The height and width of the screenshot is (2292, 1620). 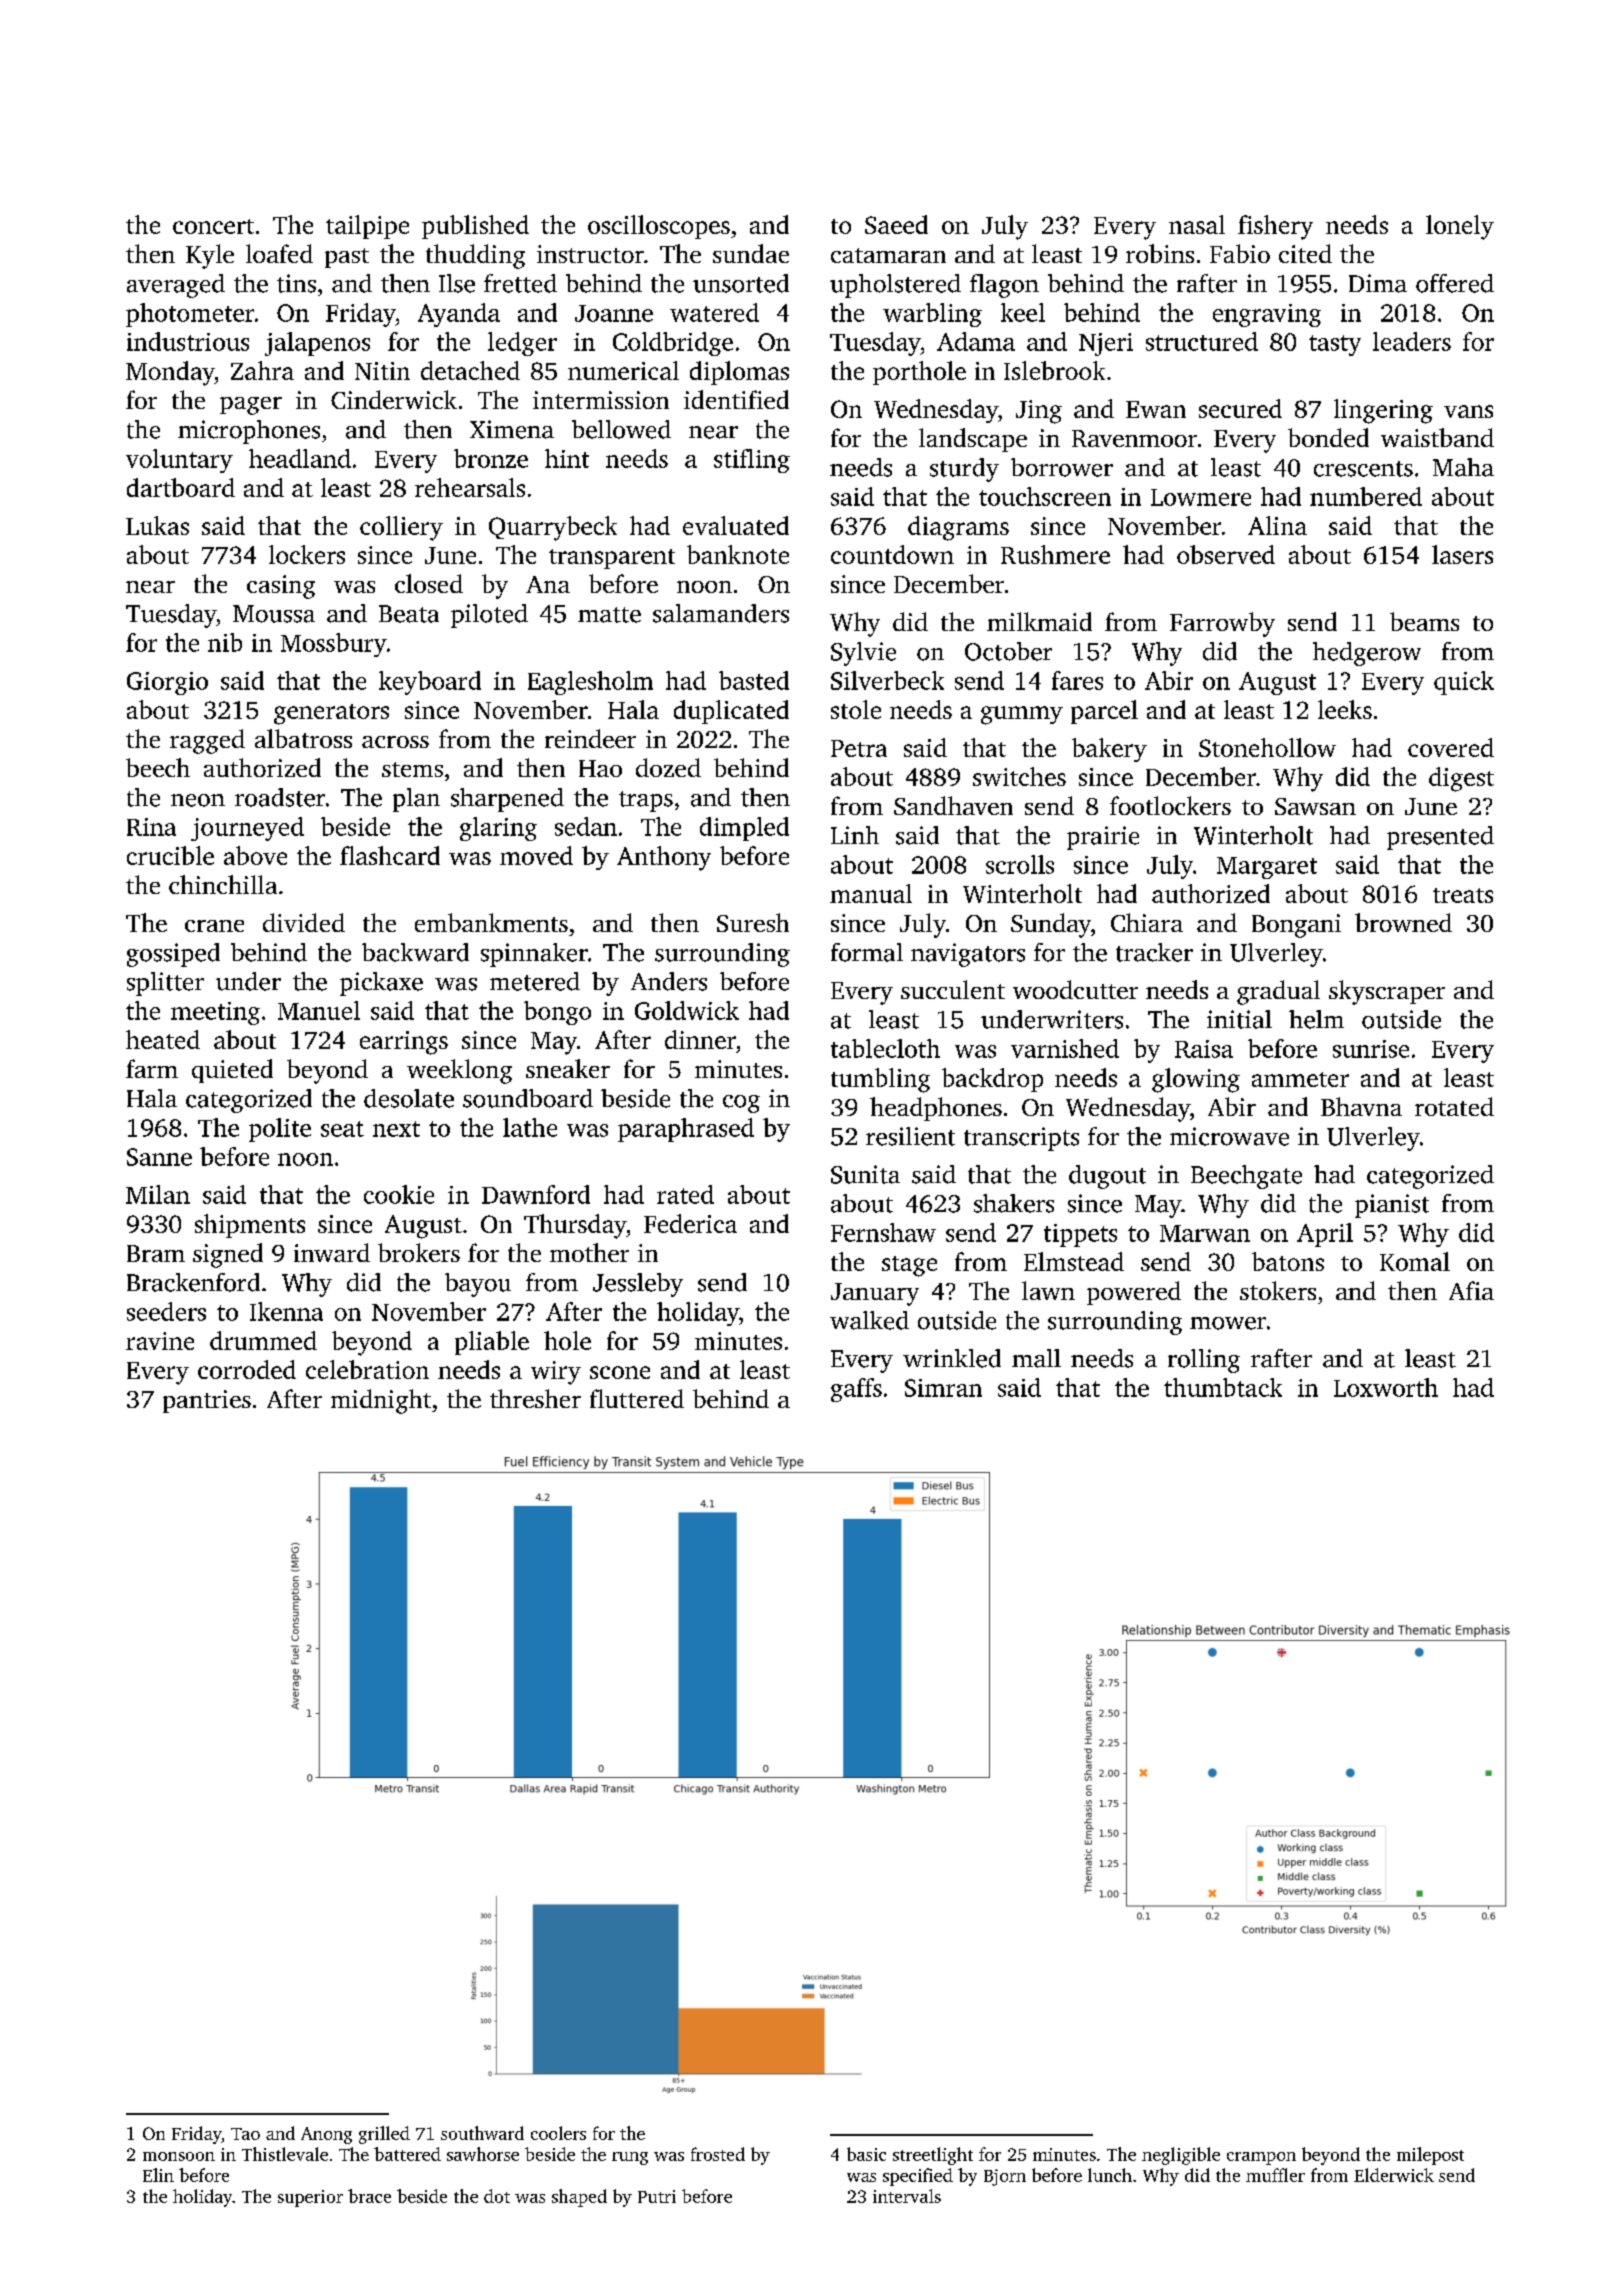 What do you see at coordinates (1424, 621) in the screenshot?
I see `beams` at bounding box center [1424, 621].
